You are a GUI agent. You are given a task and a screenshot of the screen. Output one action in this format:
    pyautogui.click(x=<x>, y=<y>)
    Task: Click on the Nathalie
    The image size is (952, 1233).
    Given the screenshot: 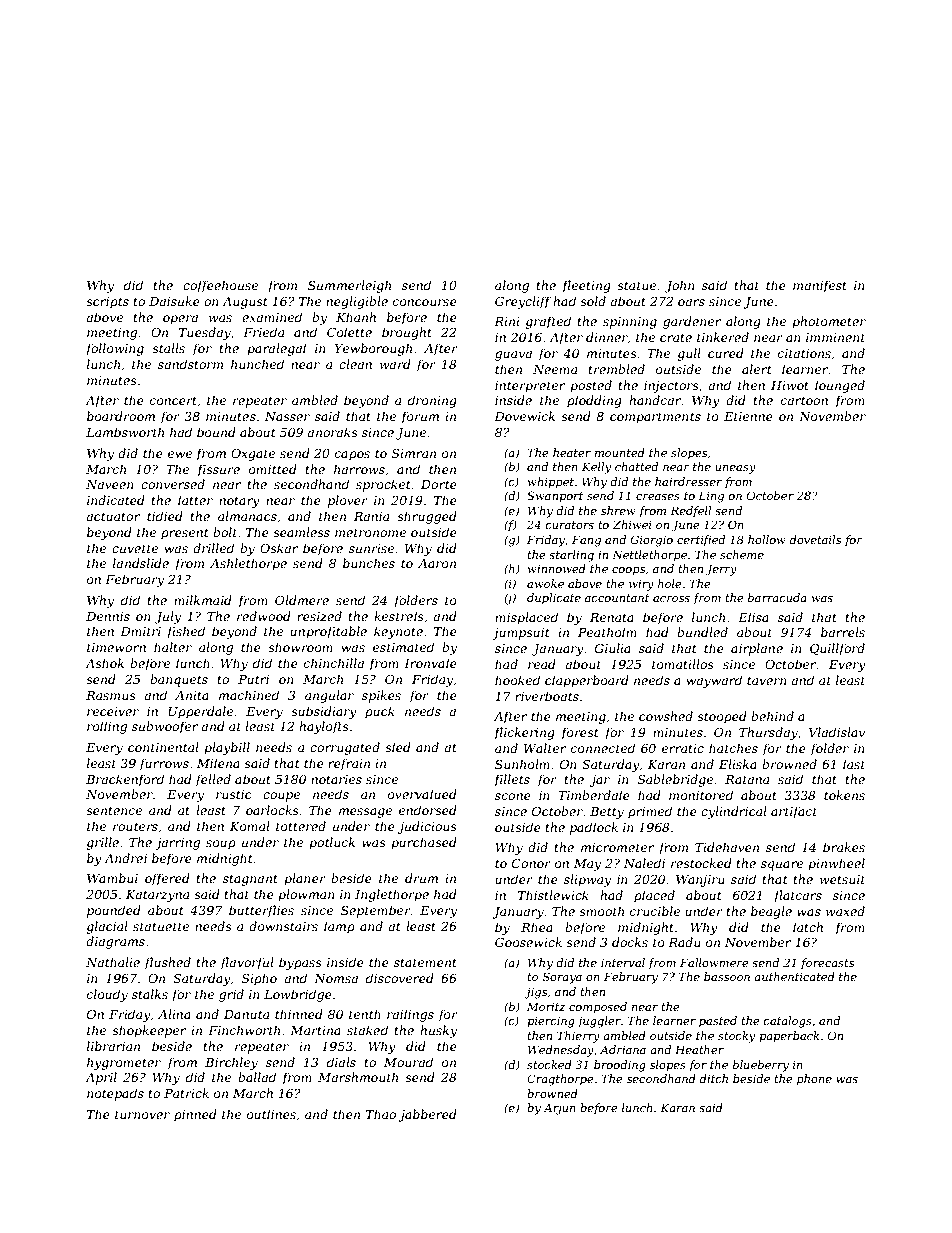 What is the action you would take?
    pyautogui.click(x=113, y=962)
